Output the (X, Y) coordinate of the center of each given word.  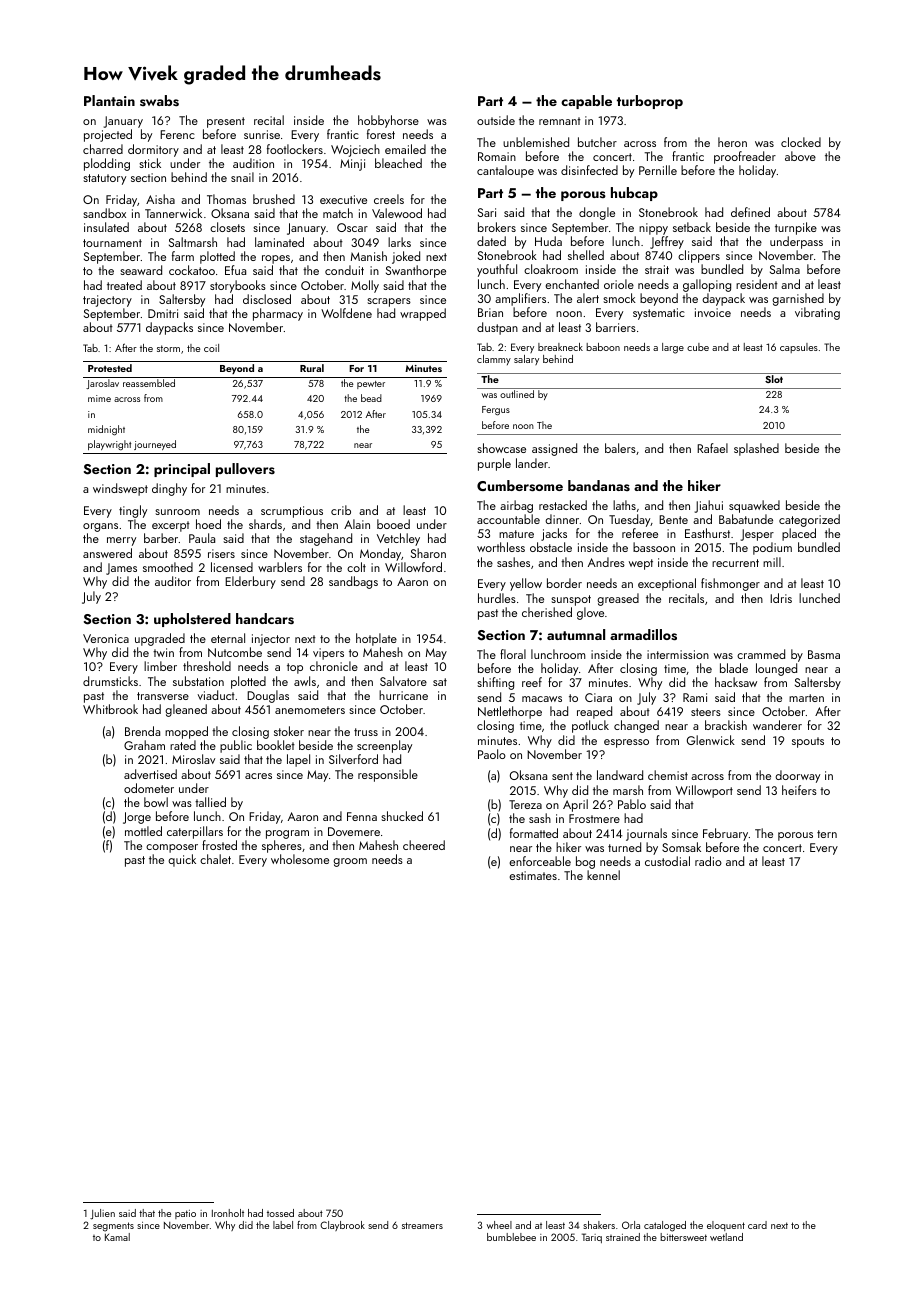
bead (371, 398)
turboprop (650, 102)
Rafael (712, 448)
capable (586, 102)
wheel (499, 1225)
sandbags (353, 582)
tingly (133, 511)
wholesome (300, 859)
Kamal (117, 1237)
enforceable (540, 861)
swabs (159, 101)
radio (708, 861)
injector (271, 640)
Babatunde (746, 519)
